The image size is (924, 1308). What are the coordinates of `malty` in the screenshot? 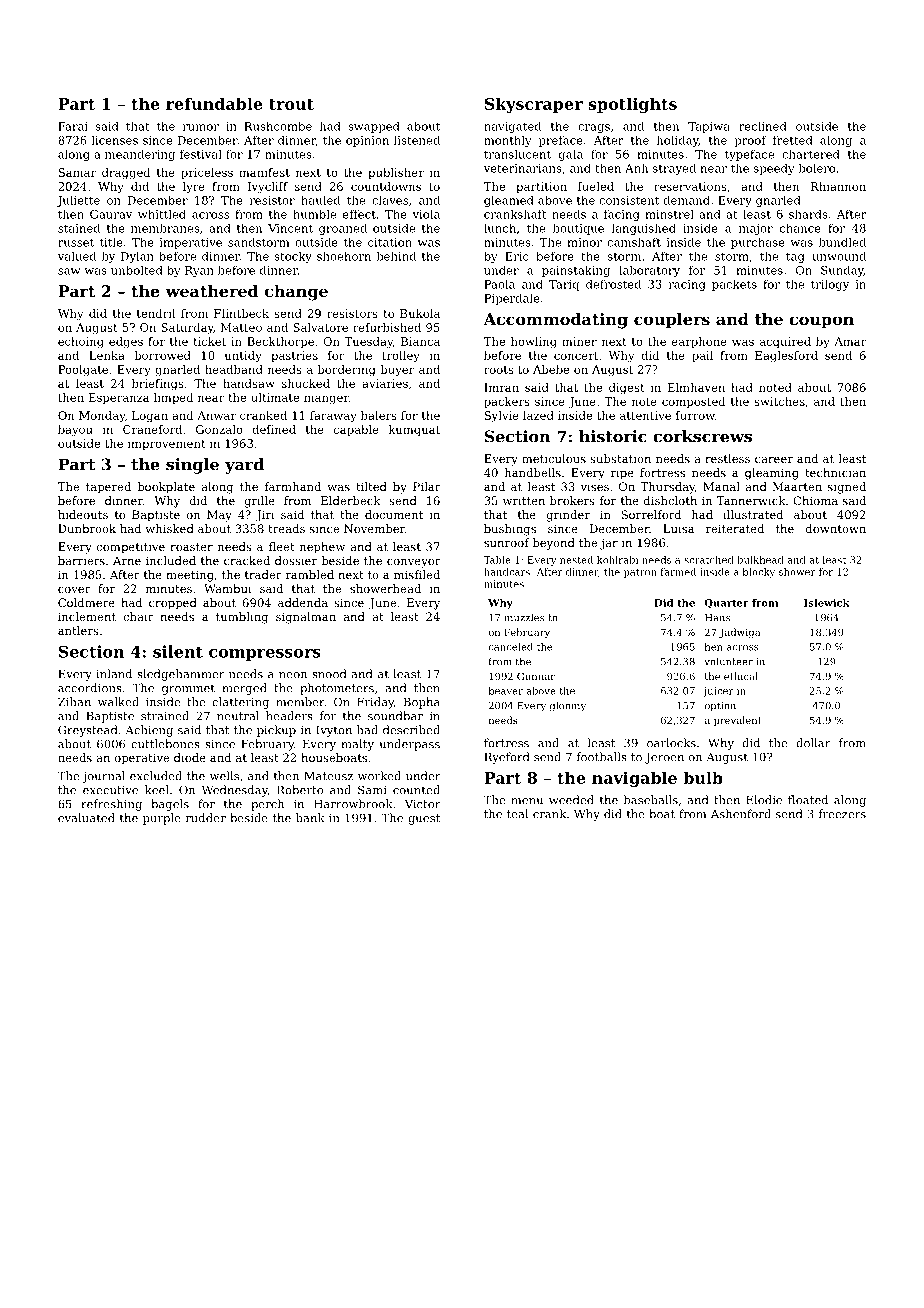 It's located at (357, 745).
